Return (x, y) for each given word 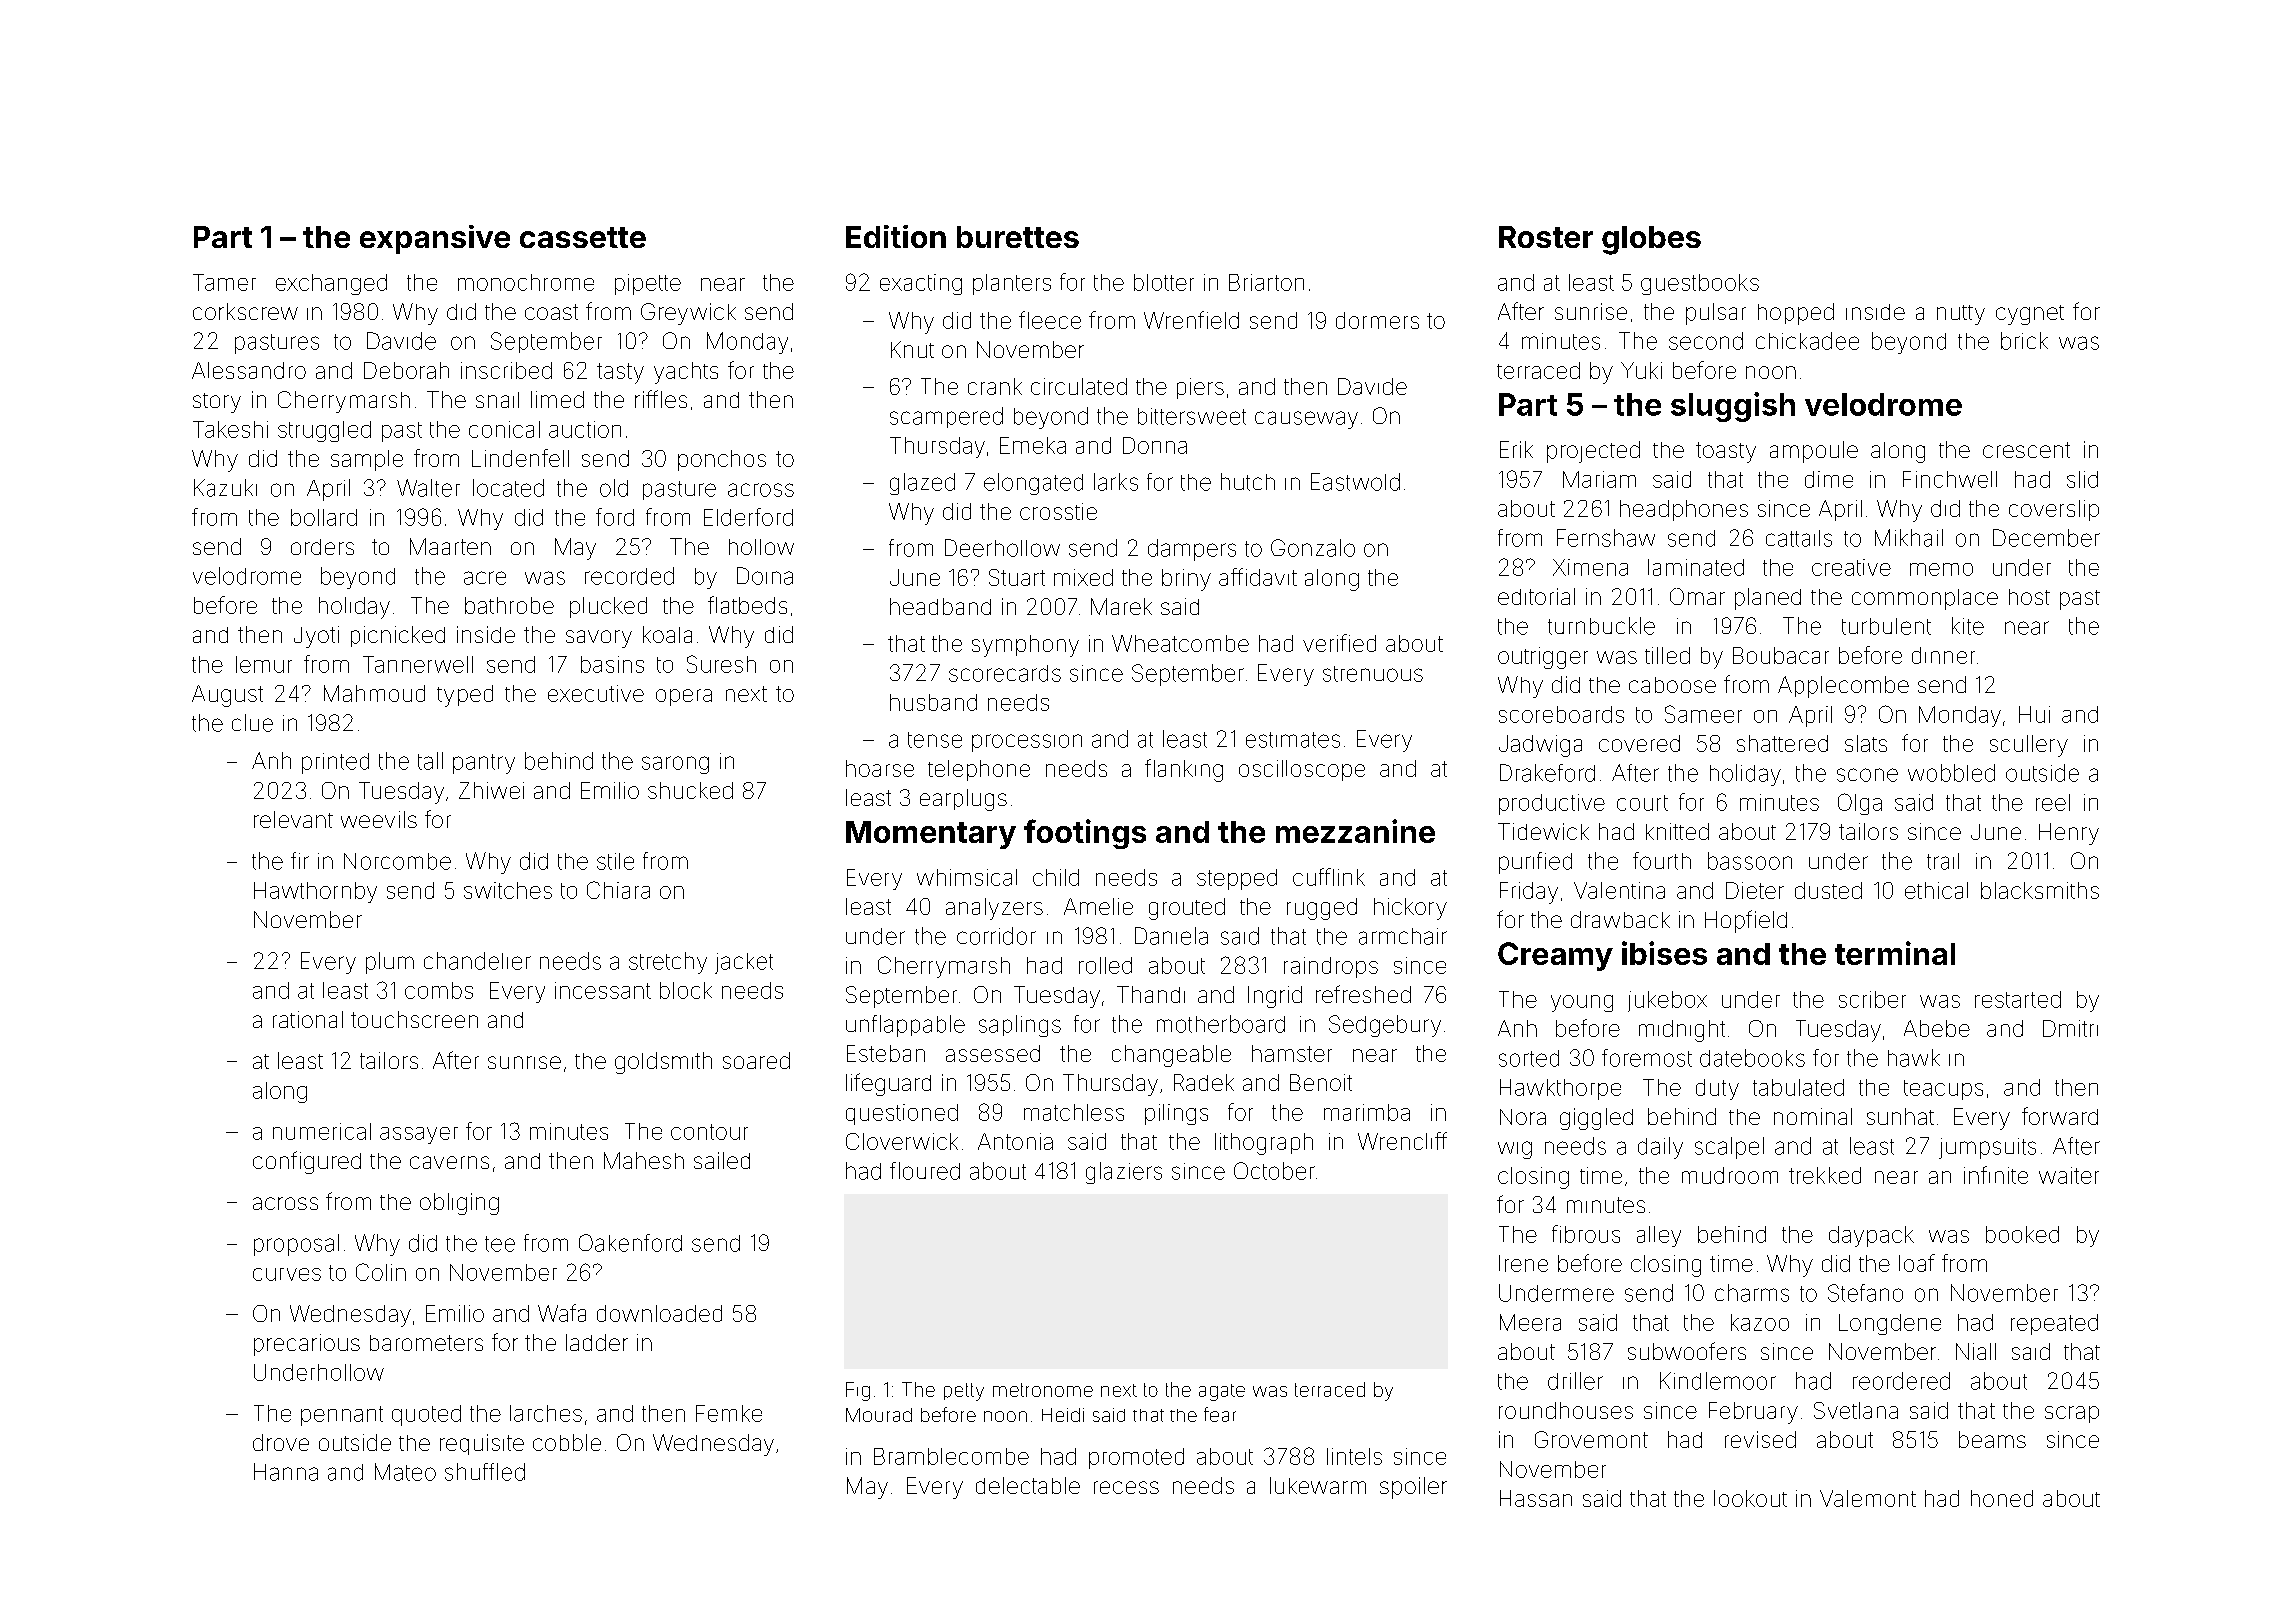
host (2029, 597)
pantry (484, 764)
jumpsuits (1987, 1148)
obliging (459, 1204)
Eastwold (1355, 482)
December (2046, 538)
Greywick (688, 314)
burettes (1018, 237)
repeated (2054, 1324)
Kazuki (225, 488)
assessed (993, 1053)
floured (925, 1171)
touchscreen (414, 1019)
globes (1651, 240)
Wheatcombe (1180, 643)
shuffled (485, 1472)
